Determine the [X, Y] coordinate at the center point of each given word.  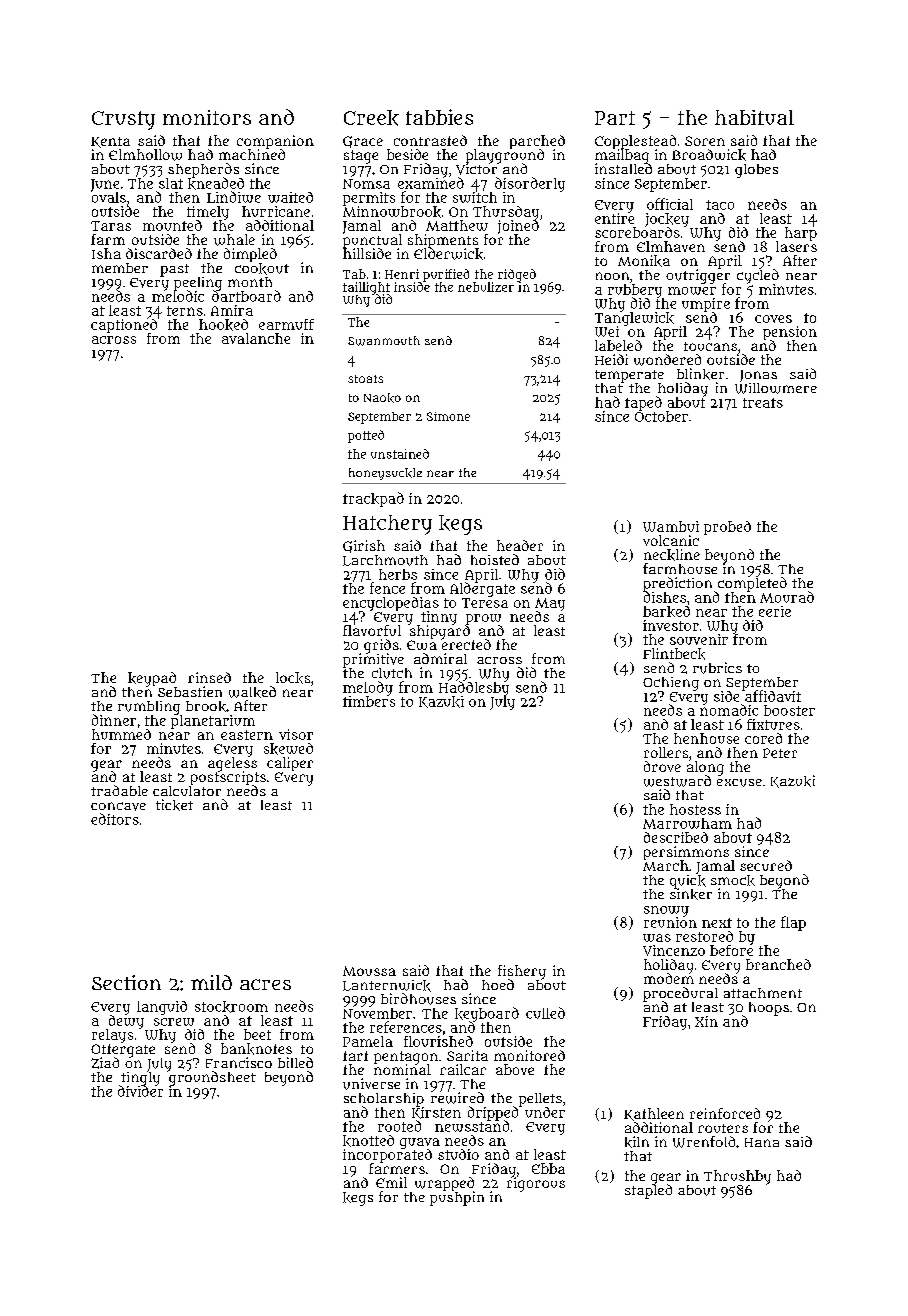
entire [614, 218]
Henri [402, 274]
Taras [111, 226]
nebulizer [486, 287]
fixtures [773, 724]
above [515, 1069]
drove [662, 766]
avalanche [256, 338]
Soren [705, 141]
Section [126, 982]
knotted [368, 1141]
